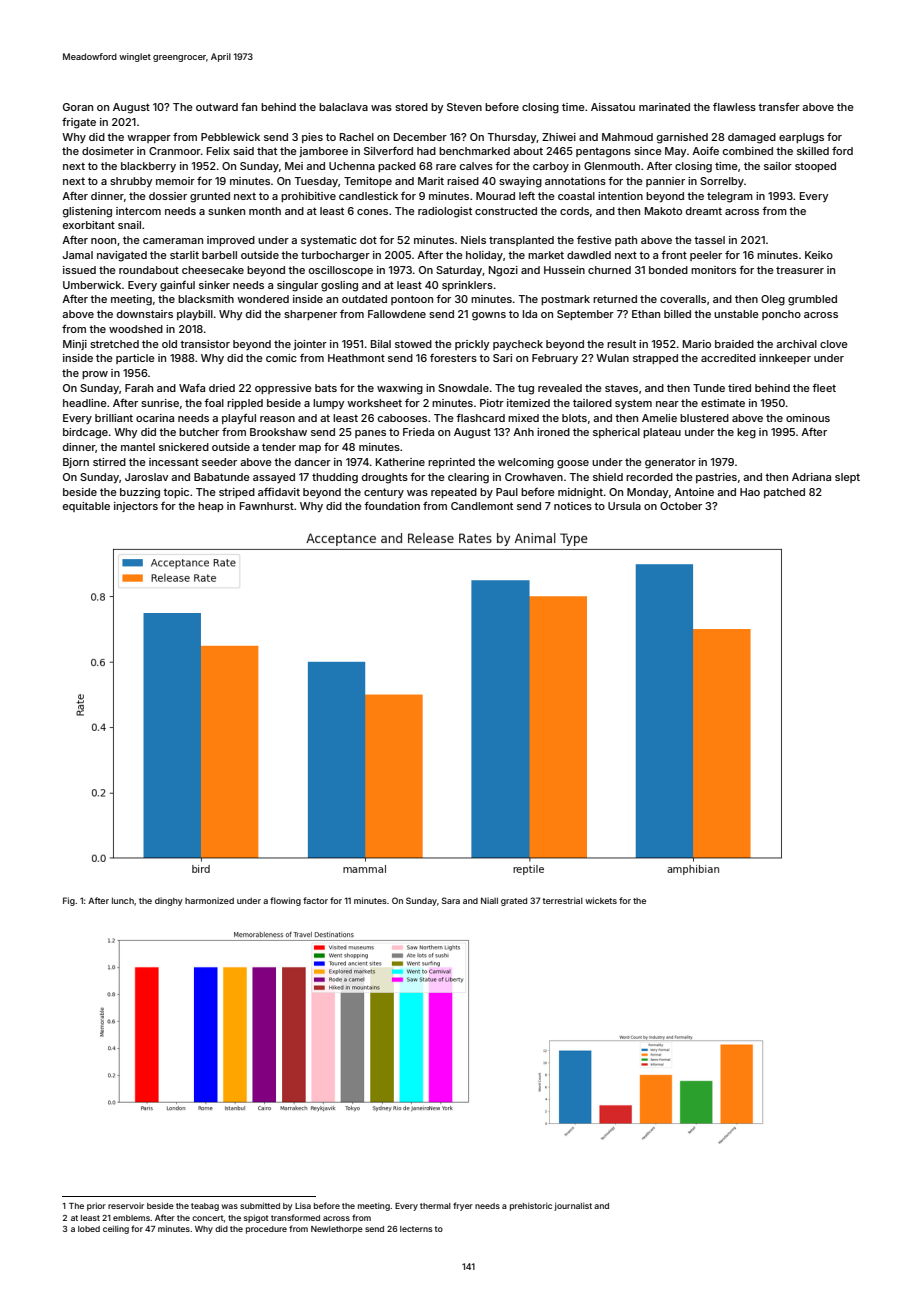  I want to click on lecterns, so click(416, 1229).
